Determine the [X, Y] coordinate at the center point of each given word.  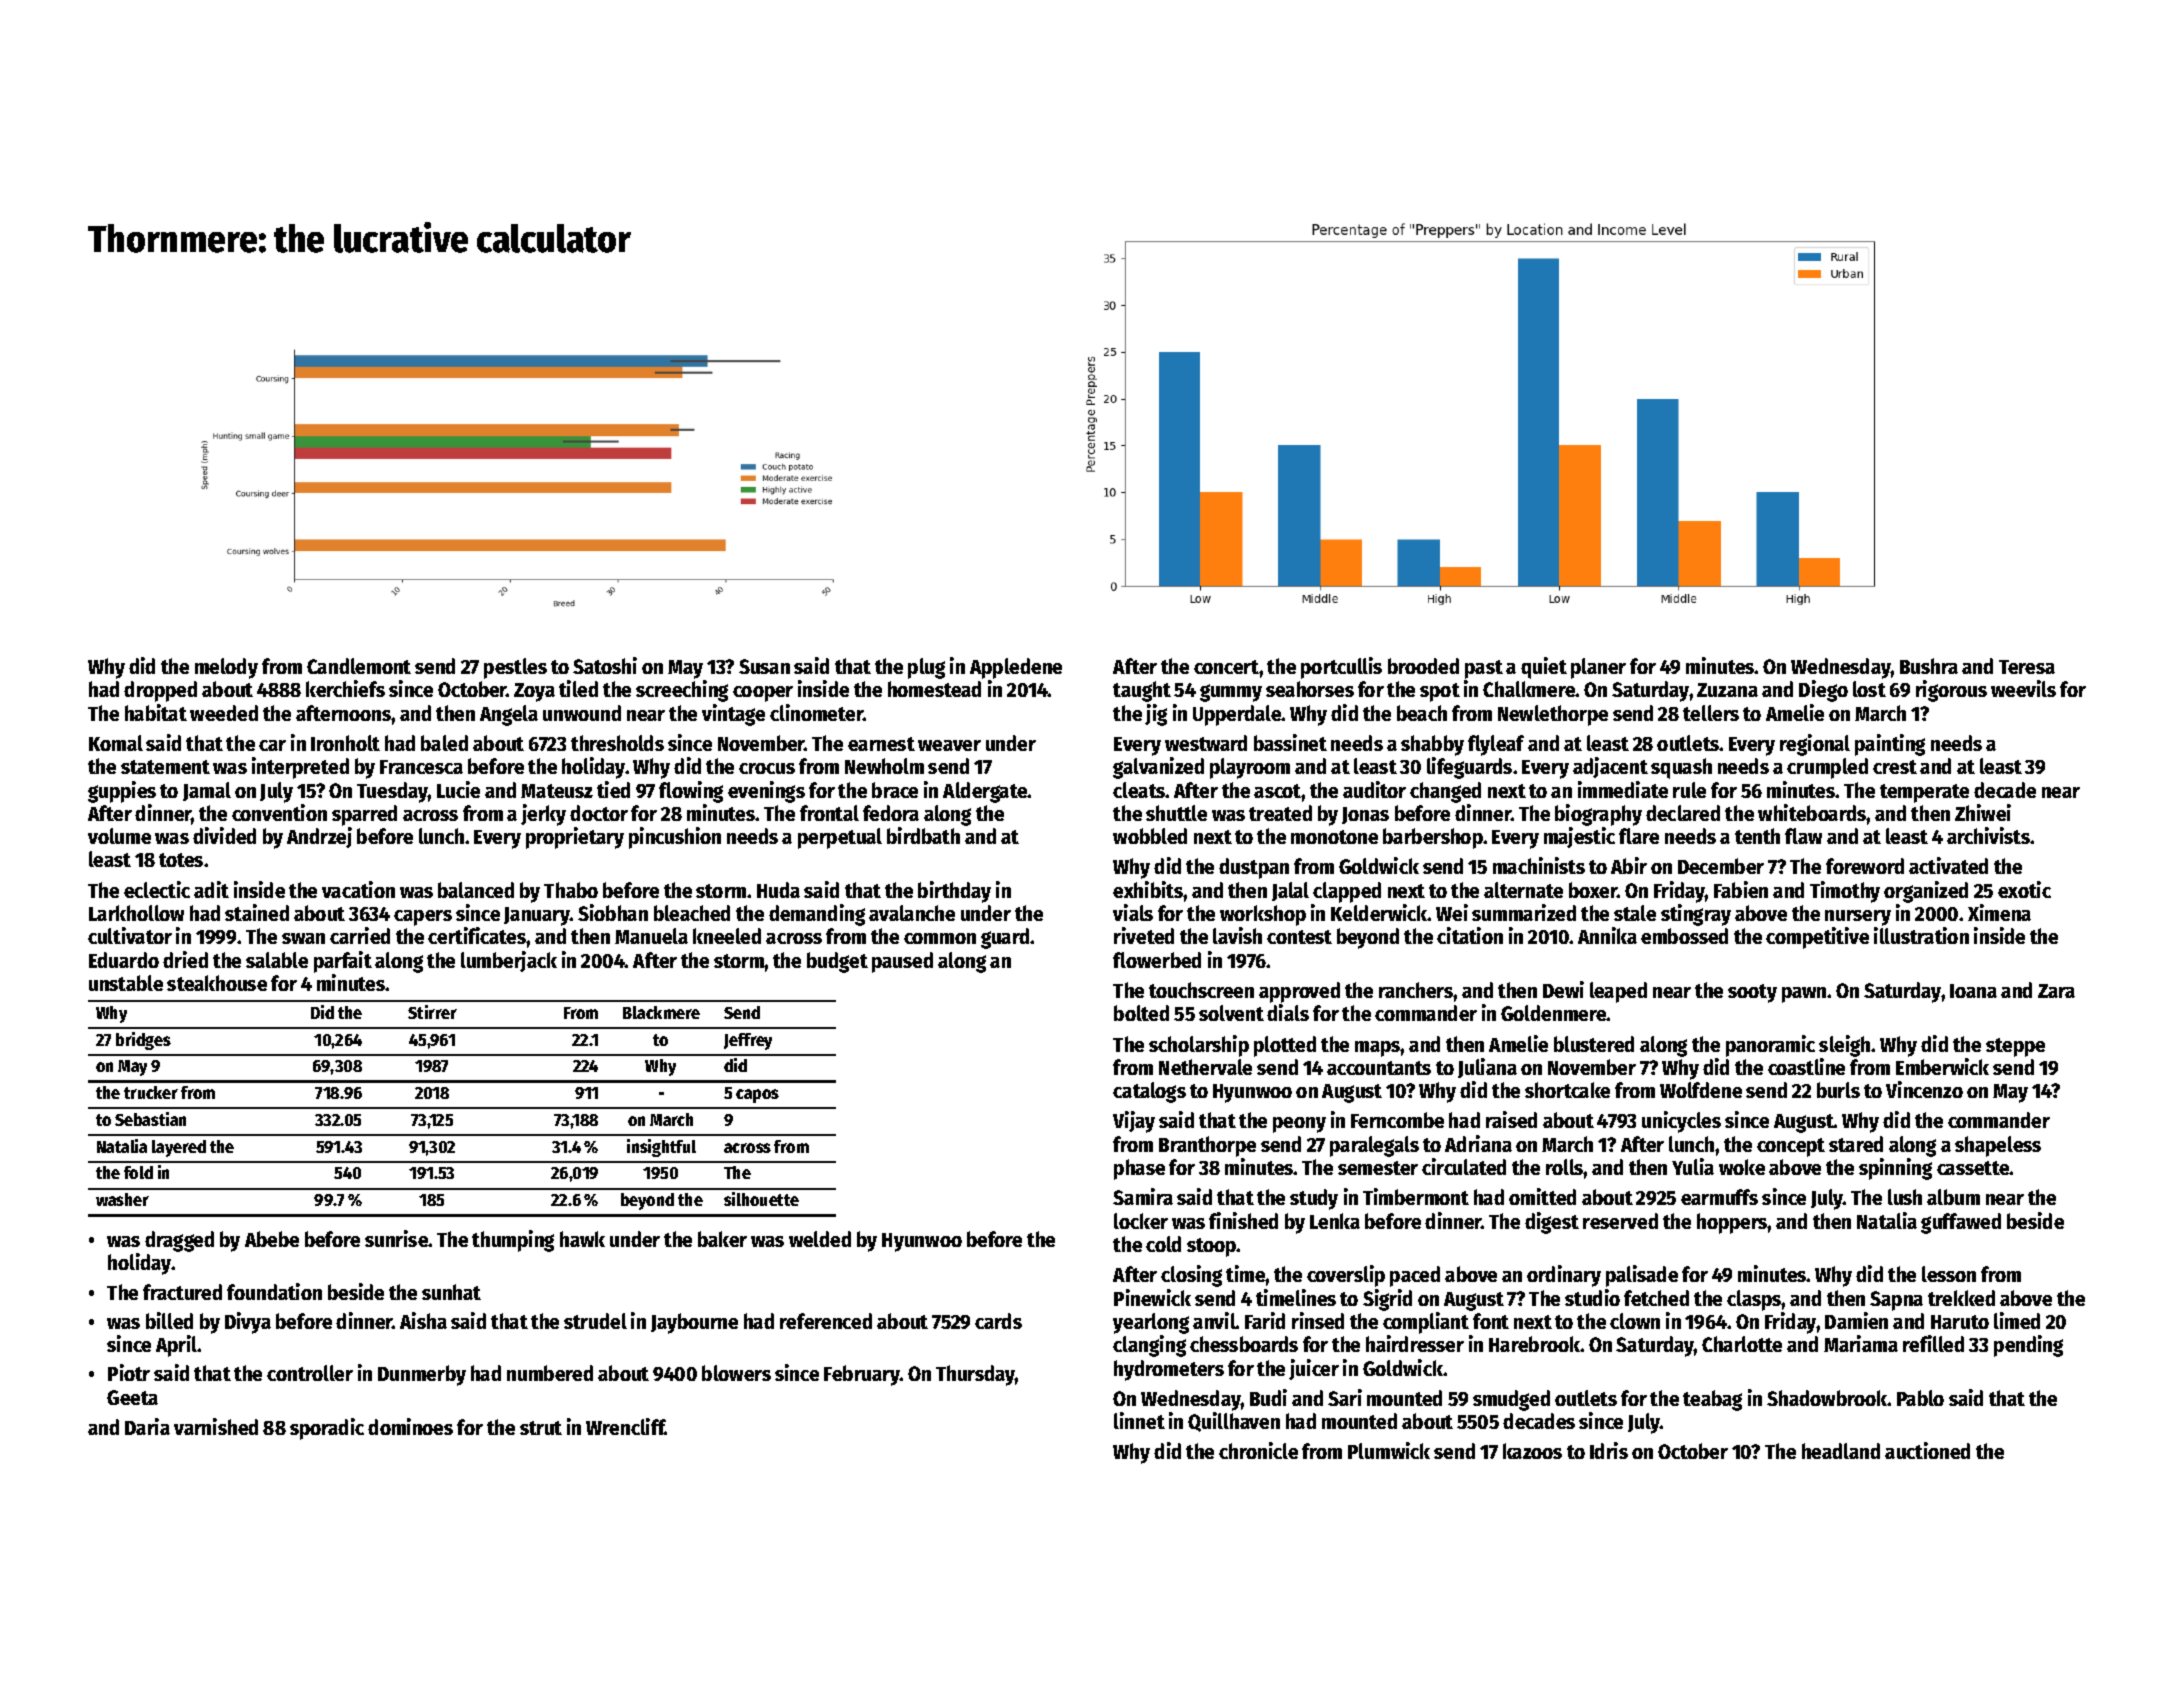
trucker [151, 1092]
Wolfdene [1701, 1090]
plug [926, 668]
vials [1133, 912]
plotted [1285, 1046]
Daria [147, 1426]
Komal [116, 743]
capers [423, 918]
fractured [182, 1292]
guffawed [1961, 1223]
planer [1598, 668]
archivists [1988, 835]
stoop [1212, 1247]
